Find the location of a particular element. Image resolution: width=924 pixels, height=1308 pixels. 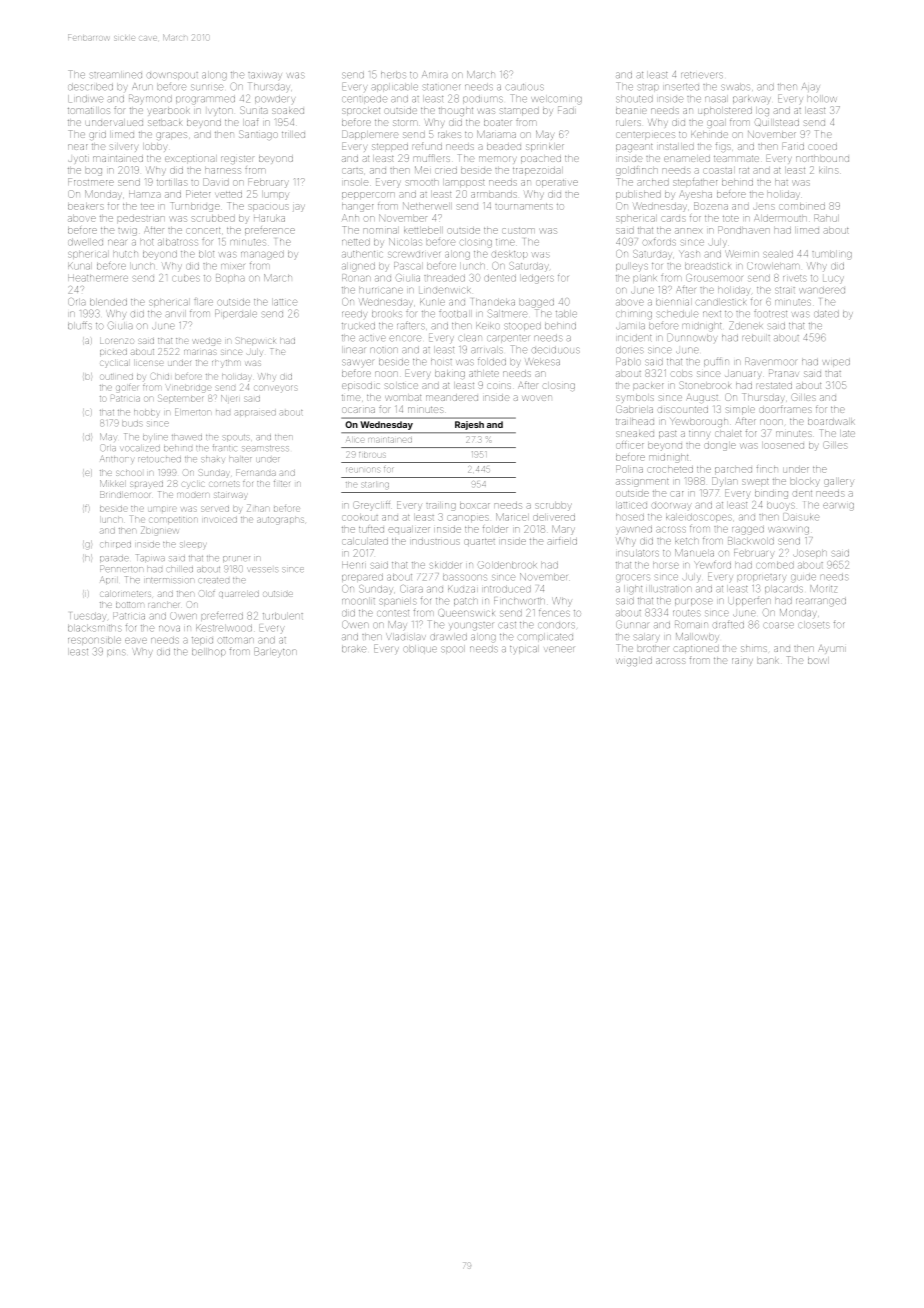

cubes is located at coordinates (187, 278).
